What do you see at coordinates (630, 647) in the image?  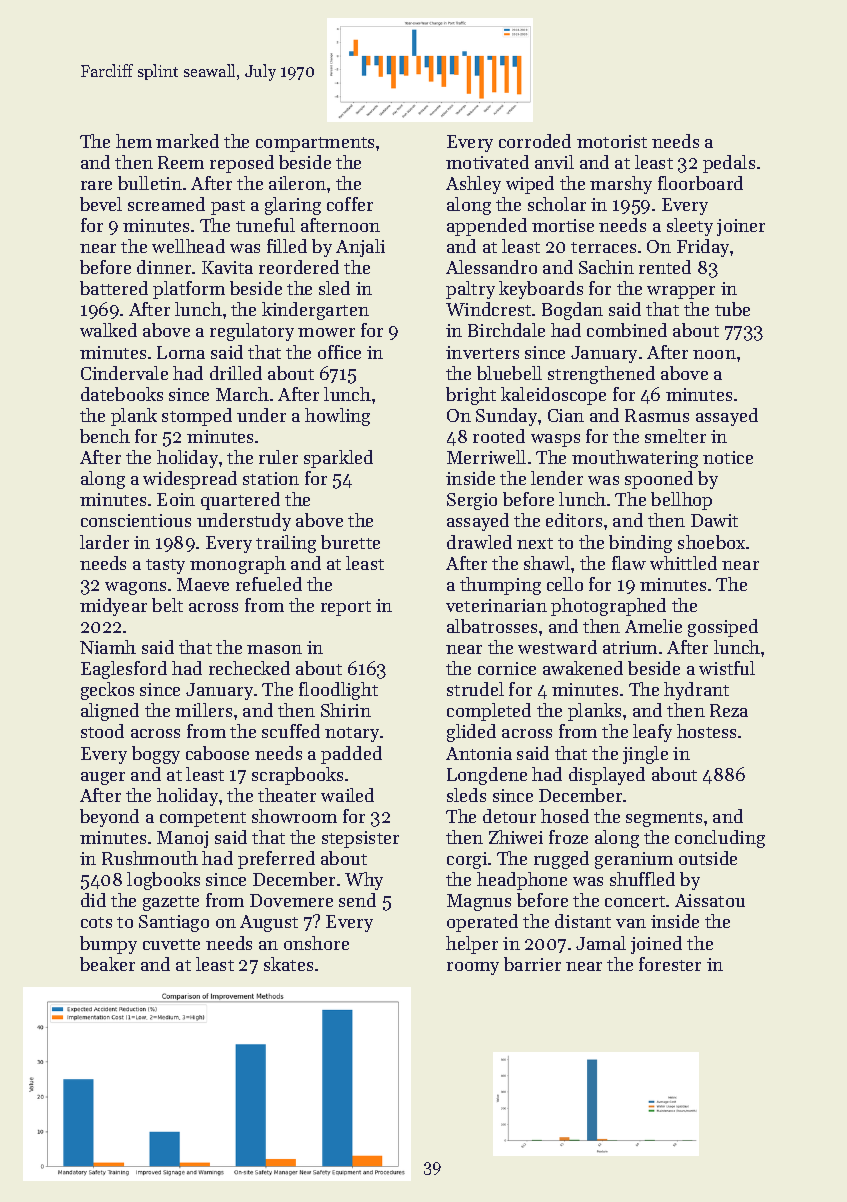 I see `atrium` at bounding box center [630, 647].
